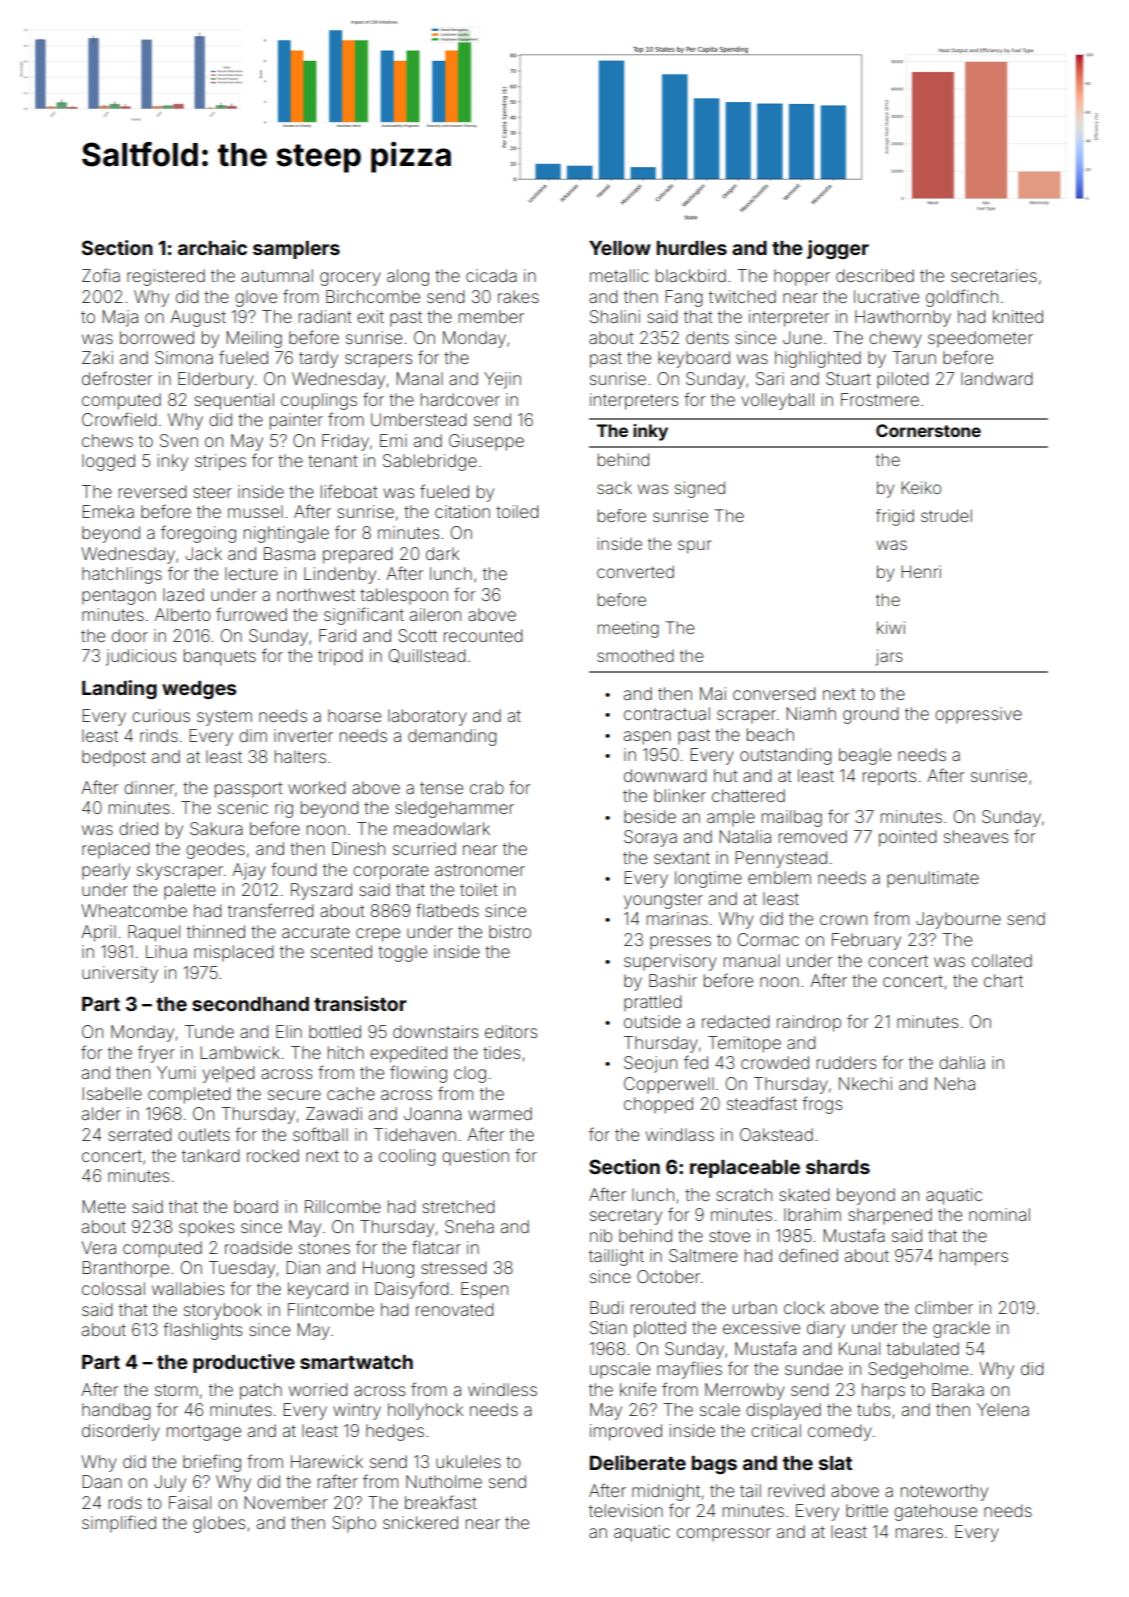 This screenshot has height=1597, width=1129. Describe the element at coordinates (724, 1535) in the screenshot. I see `compressor` at that location.
